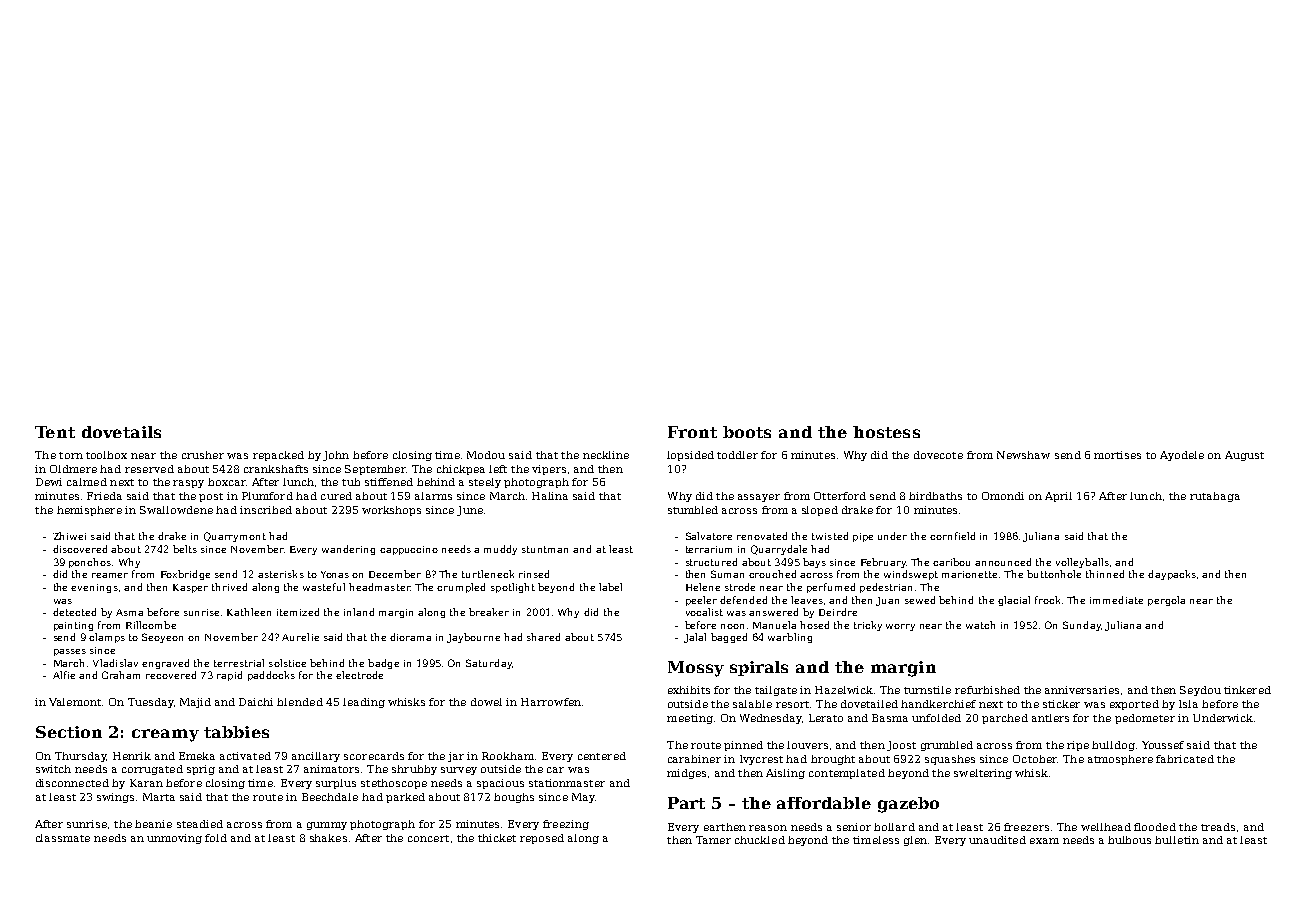 Image resolution: width=1308 pixels, height=924 pixels. Describe the element at coordinates (1117, 455) in the image. I see `mortises` at that location.
